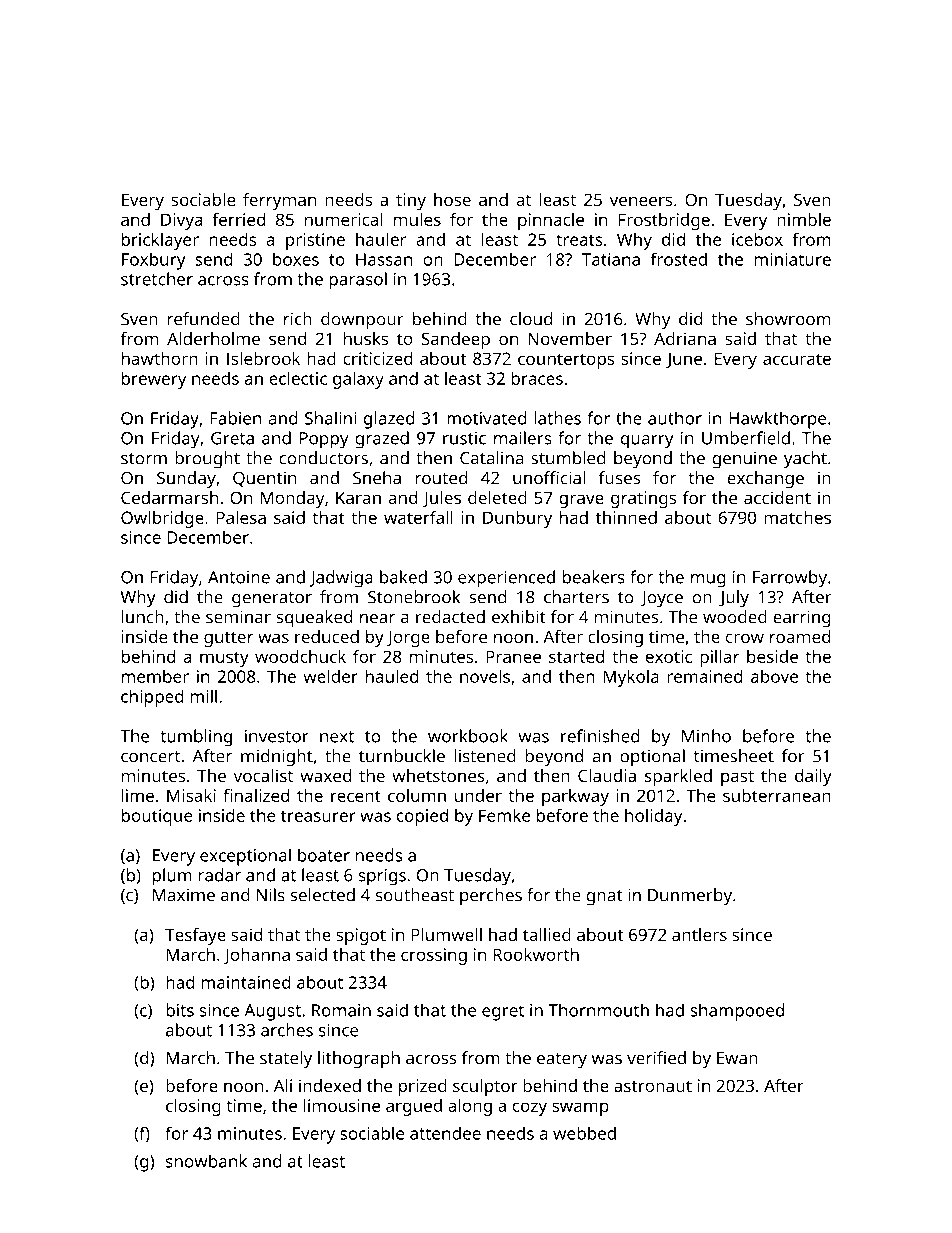  I want to click on lime, so click(138, 795).
